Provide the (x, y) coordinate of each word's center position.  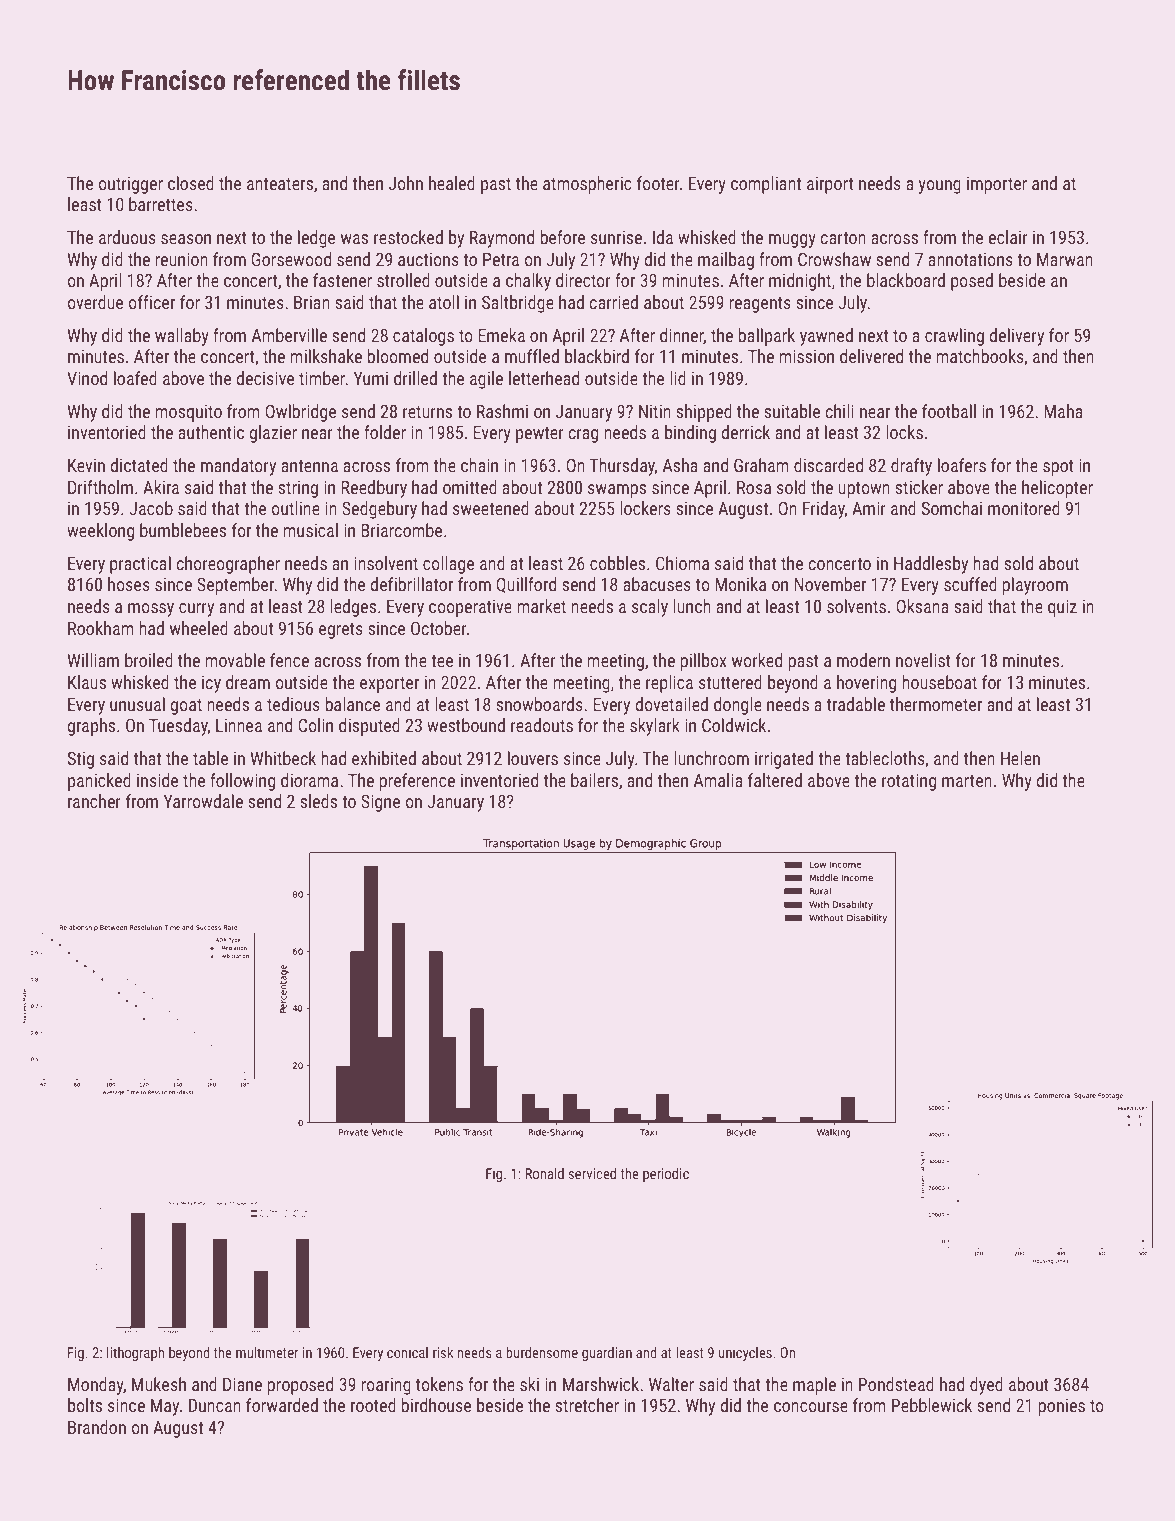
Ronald (544, 1173)
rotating (909, 782)
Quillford (526, 585)
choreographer (228, 565)
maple (814, 1386)
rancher (94, 801)
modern (863, 660)
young (940, 187)
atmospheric (587, 185)
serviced (592, 1173)
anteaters (280, 184)
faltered (775, 780)
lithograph (135, 1354)
